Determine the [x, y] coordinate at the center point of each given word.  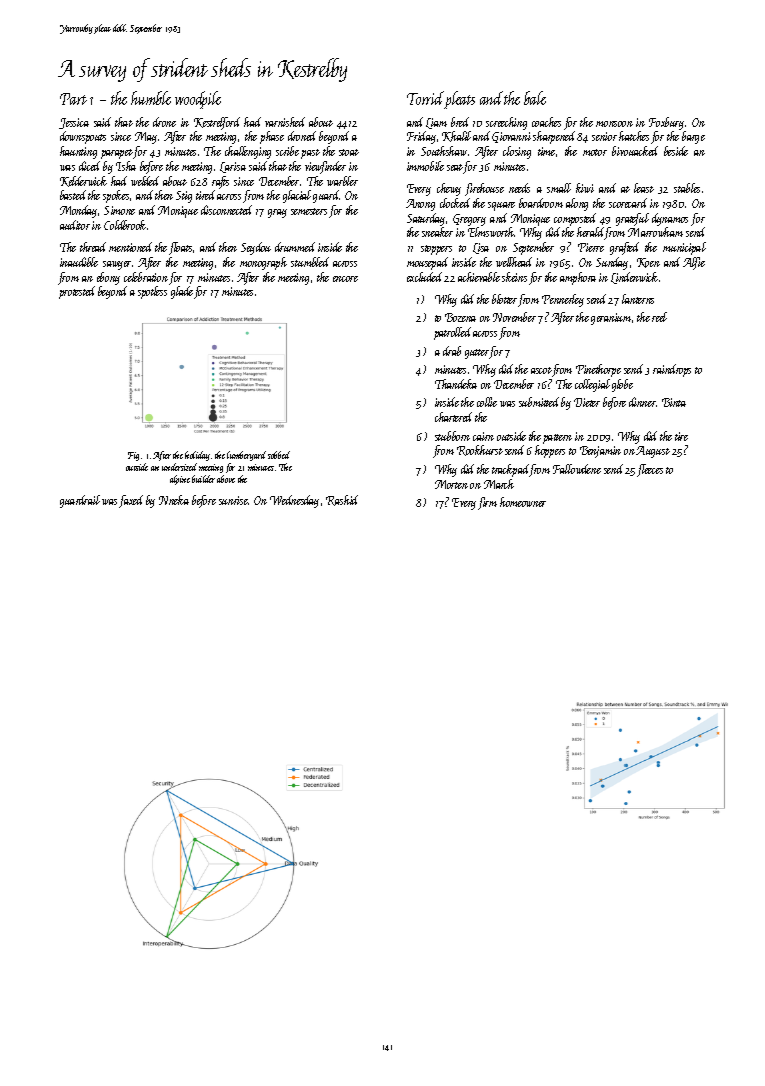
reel [659, 317]
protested [77, 292]
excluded [424, 277]
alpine [180, 480]
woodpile [198, 100]
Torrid [425, 98]
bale [535, 98]
